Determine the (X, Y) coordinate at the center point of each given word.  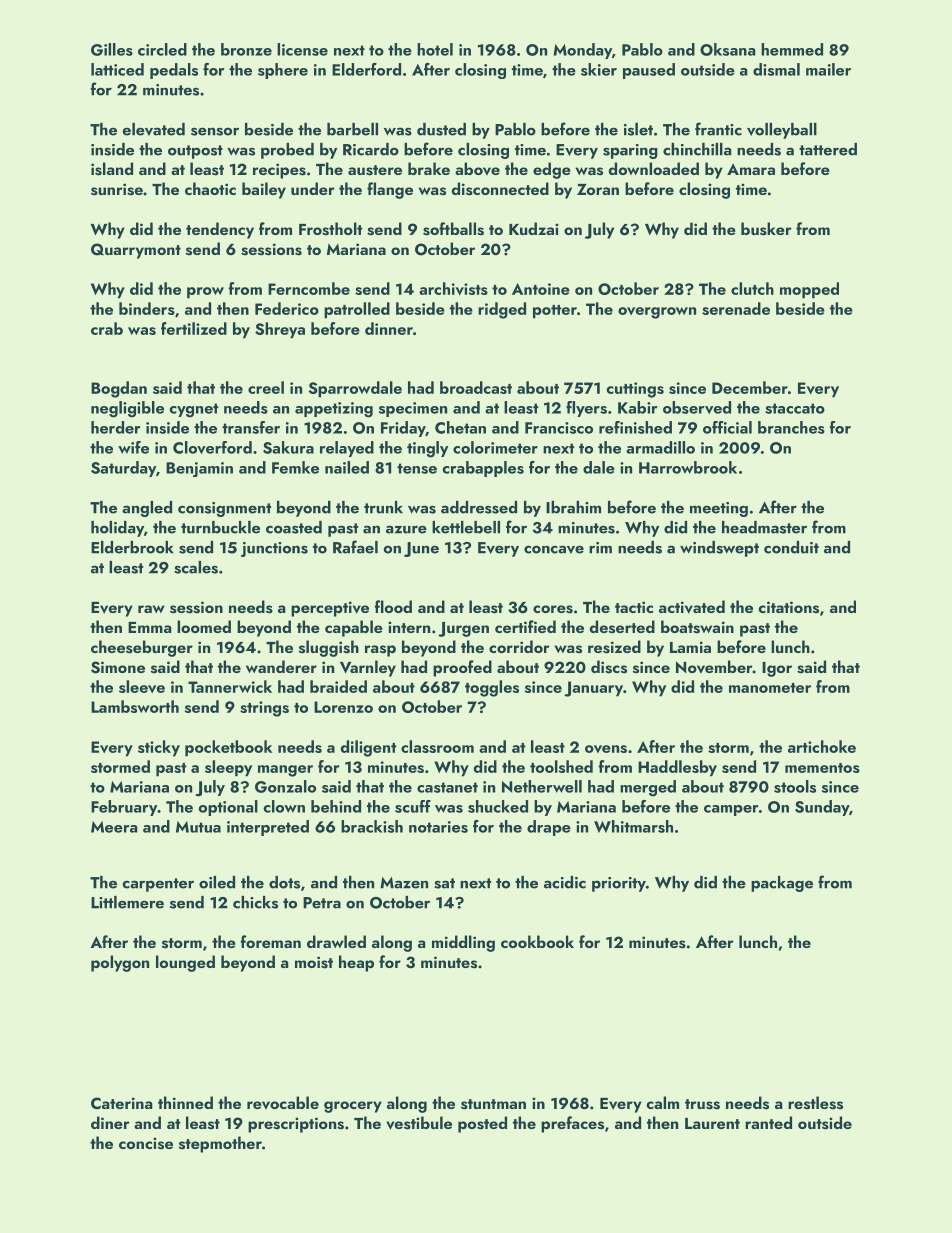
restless (815, 1103)
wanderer (281, 666)
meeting (719, 509)
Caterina (121, 1103)
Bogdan (119, 389)
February (124, 808)
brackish (372, 826)
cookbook (537, 941)
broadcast (476, 387)
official (727, 427)
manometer (770, 688)
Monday (582, 51)
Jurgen (463, 629)
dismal (776, 69)
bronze (246, 49)
